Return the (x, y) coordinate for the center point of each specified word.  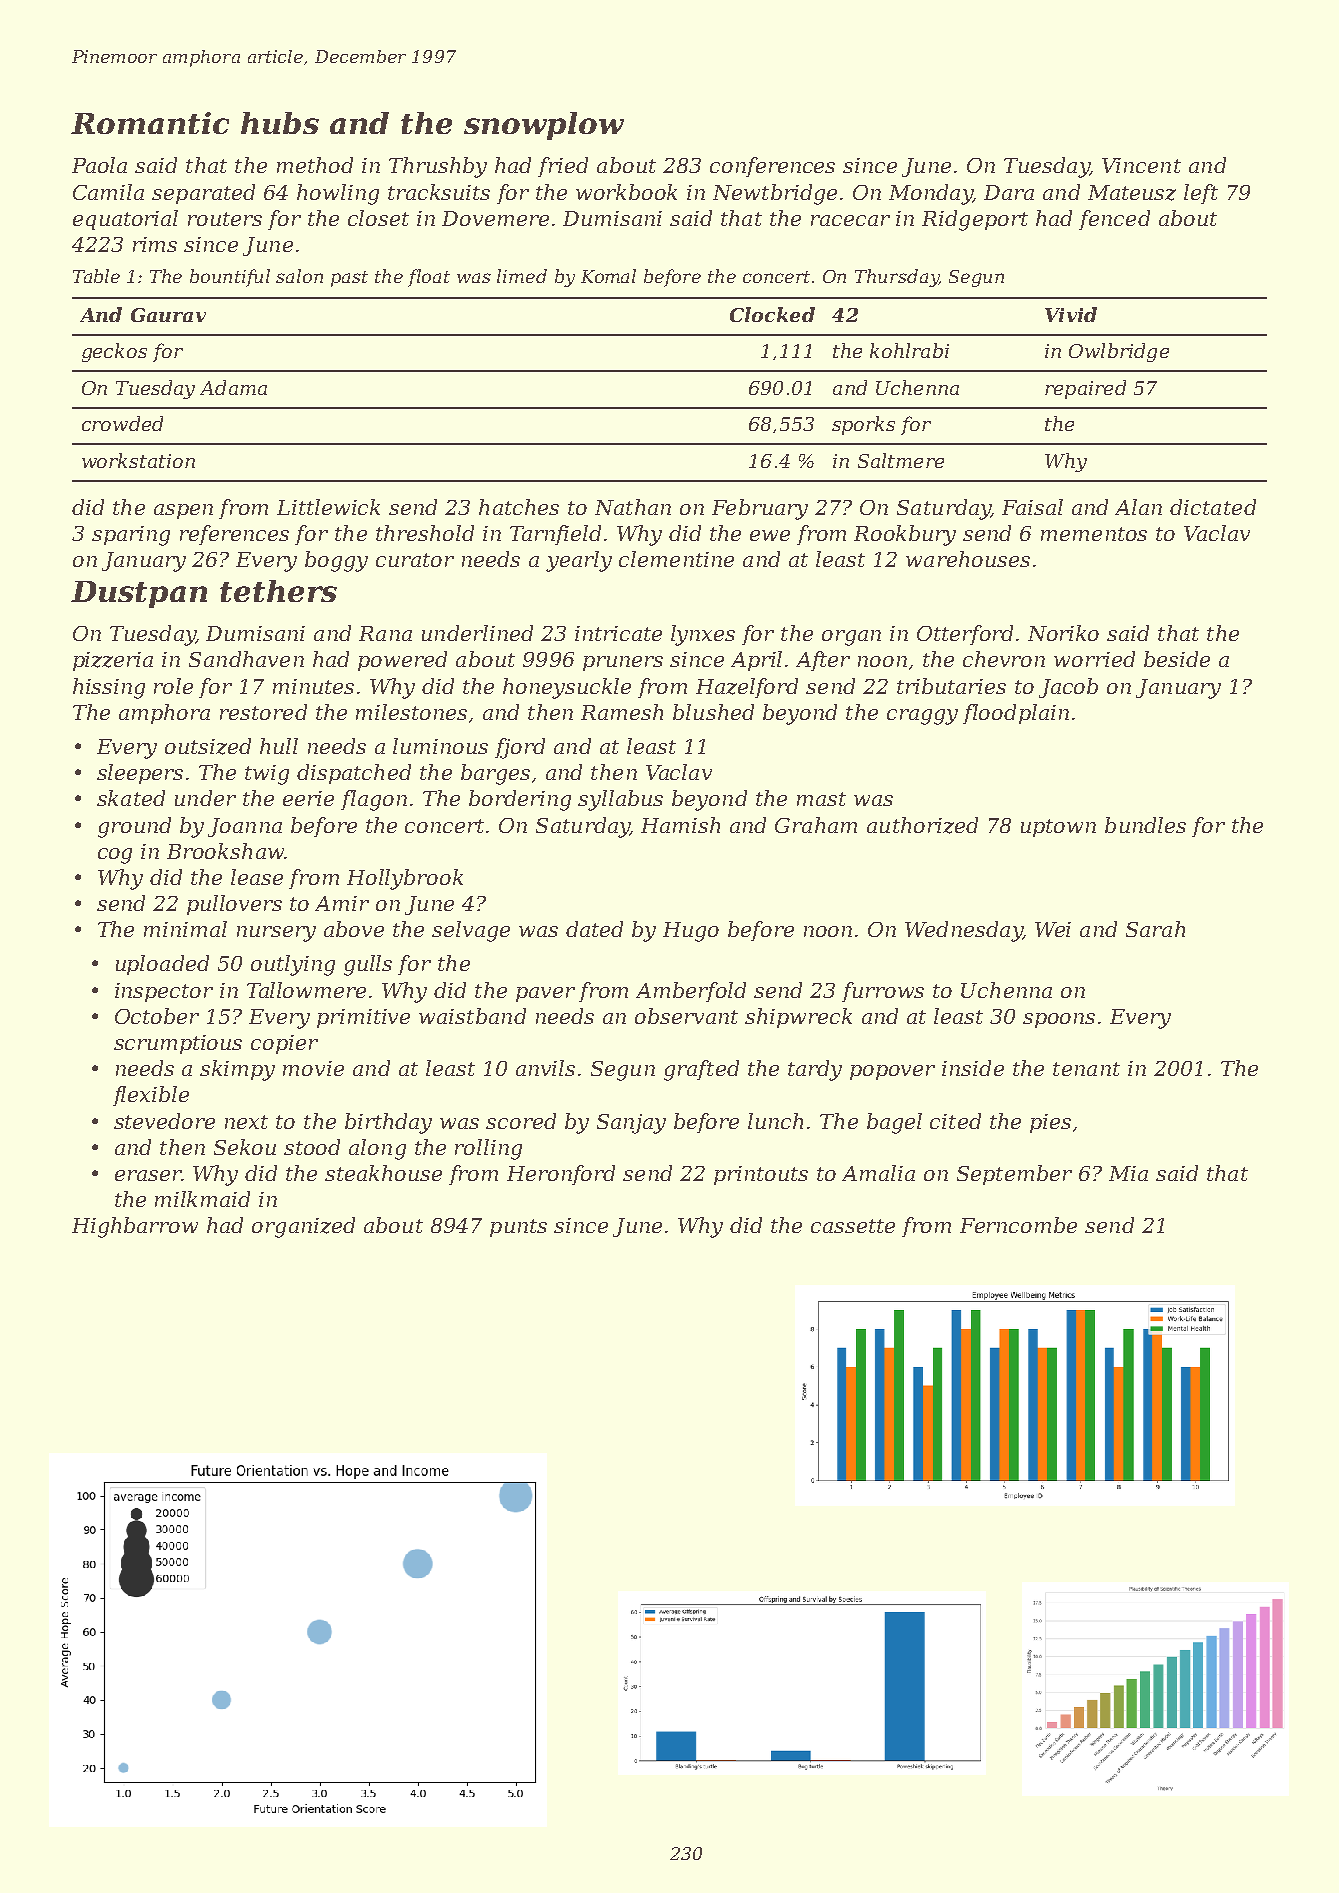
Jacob (1068, 688)
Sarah (1155, 929)
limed (522, 276)
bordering (520, 800)
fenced (1114, 220)
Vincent (1141, 165)
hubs (280, 123)
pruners (623, 663)
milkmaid (202, 1199)
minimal (185, 929)
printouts (761, 1175)
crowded (122, 423)
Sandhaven (246, 659)
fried (563, 167)
